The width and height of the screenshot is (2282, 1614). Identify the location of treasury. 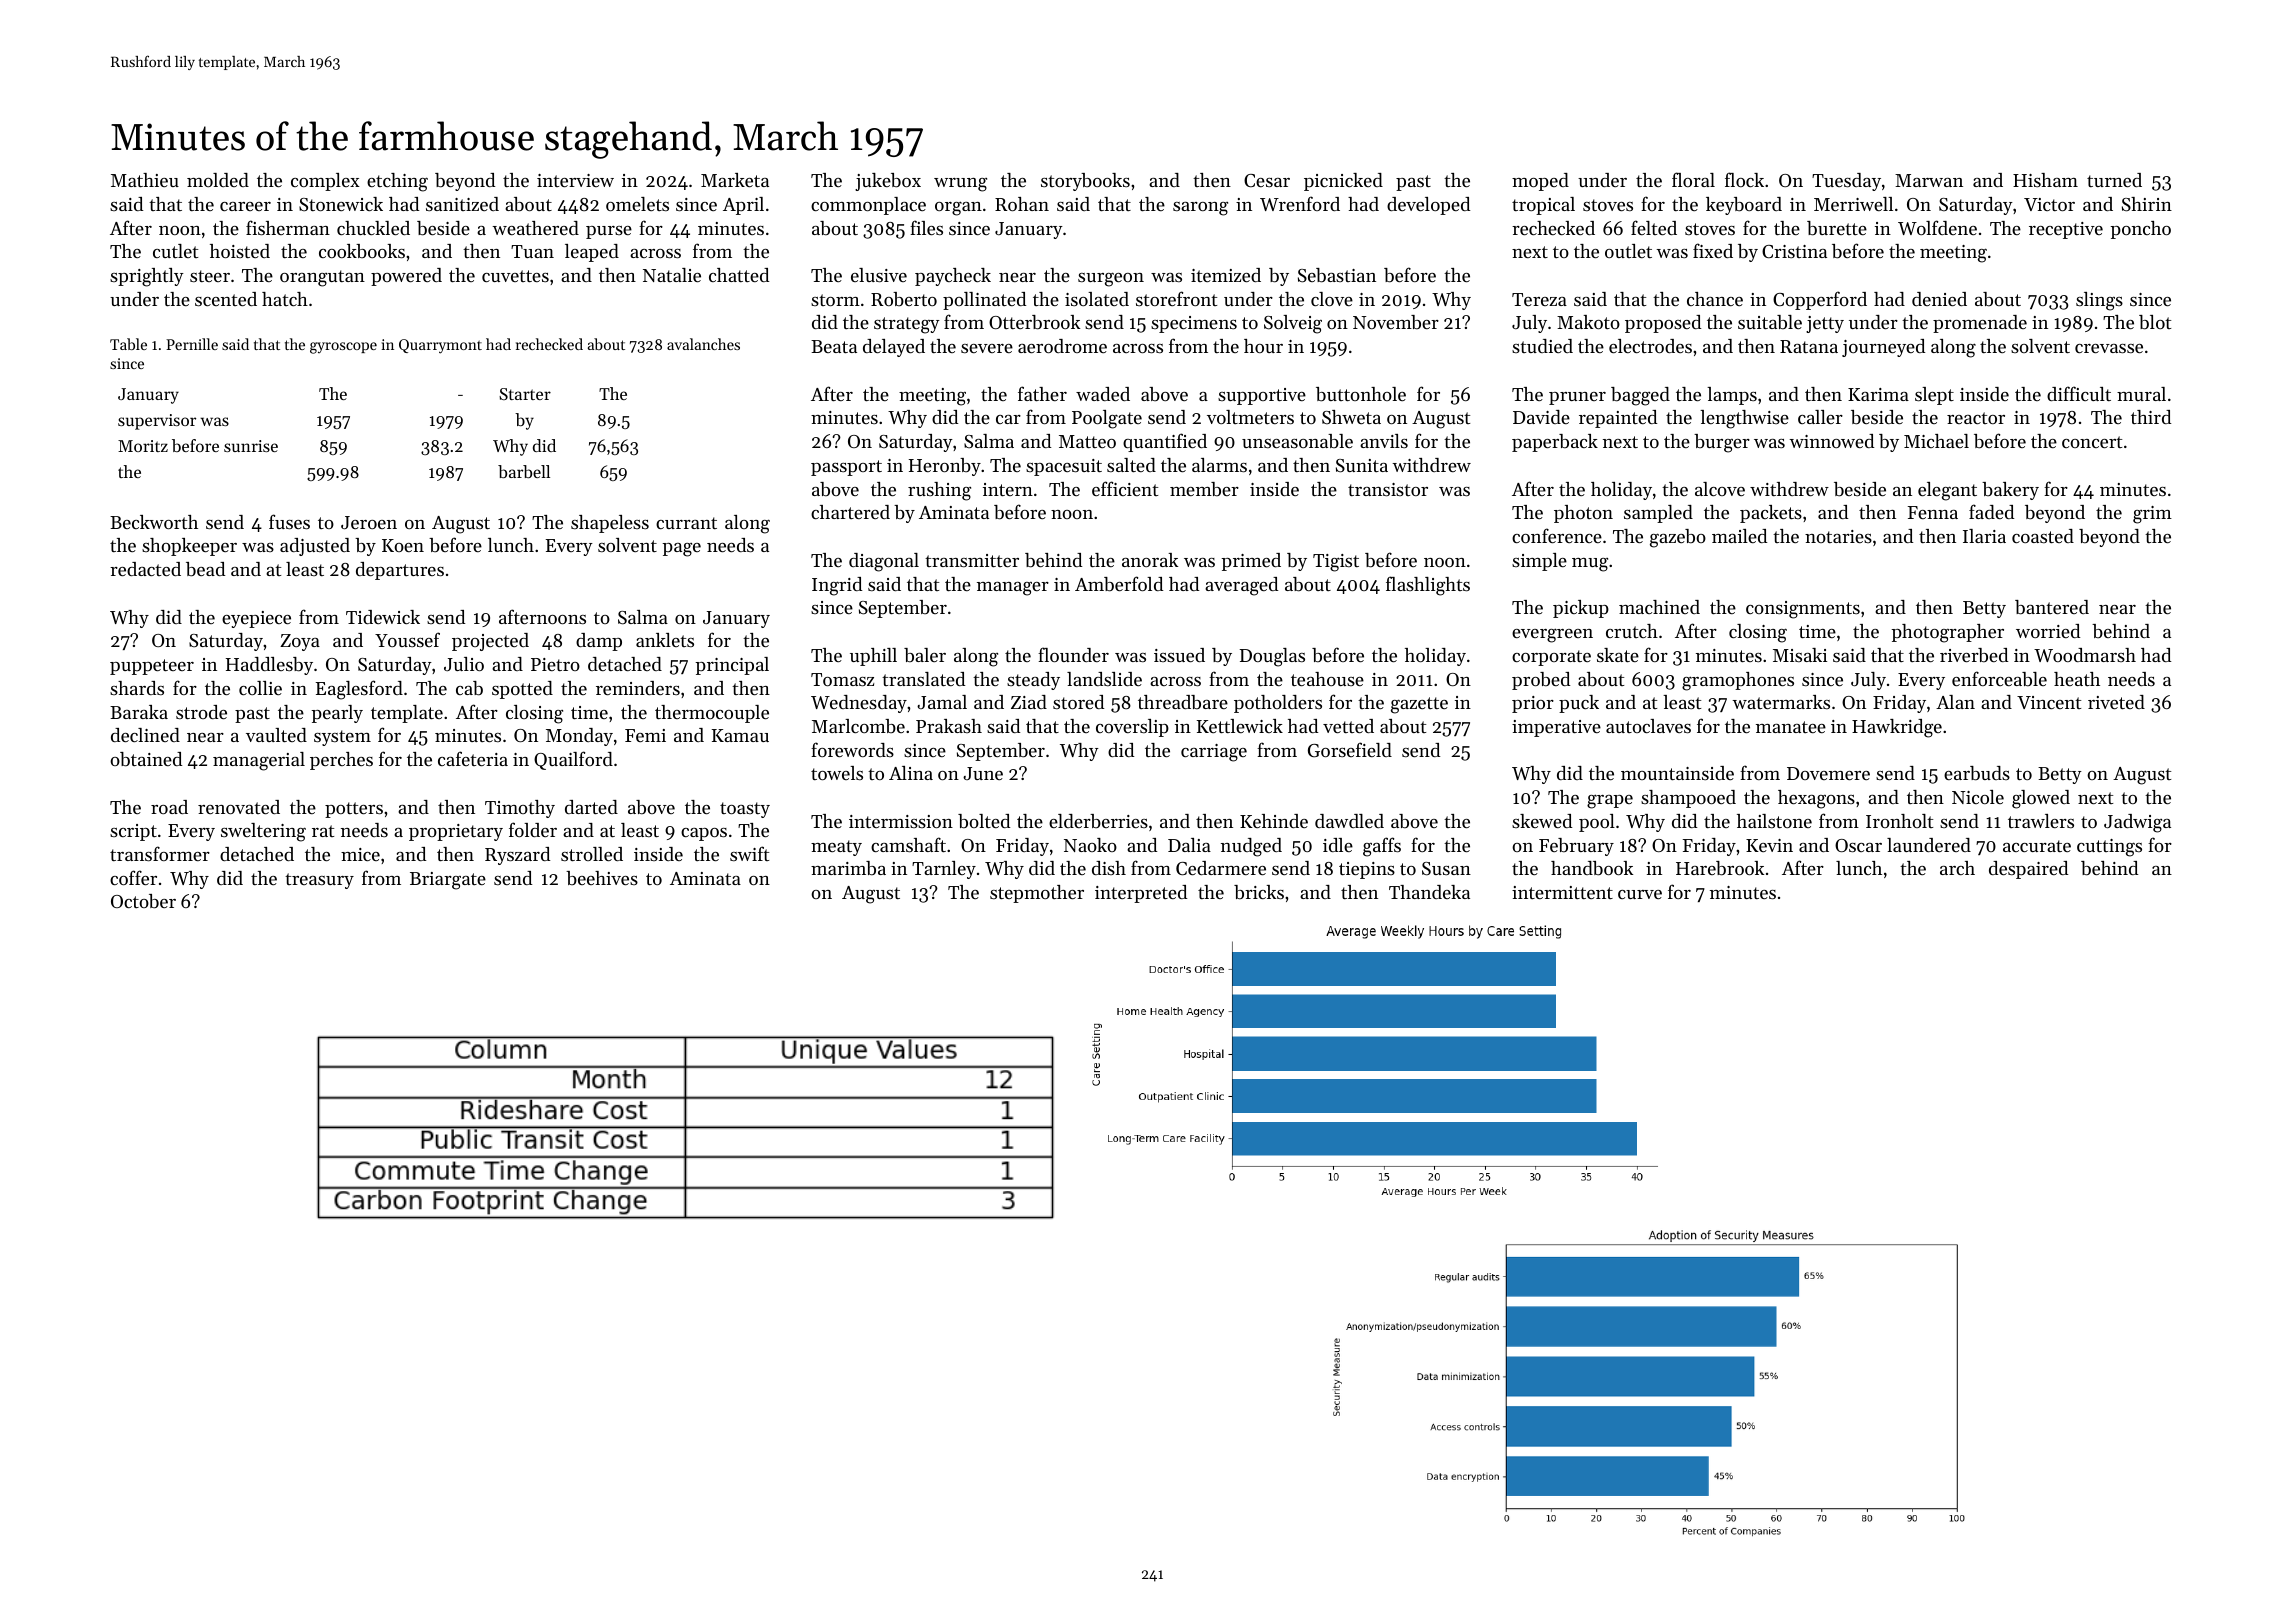
(319, 881).
